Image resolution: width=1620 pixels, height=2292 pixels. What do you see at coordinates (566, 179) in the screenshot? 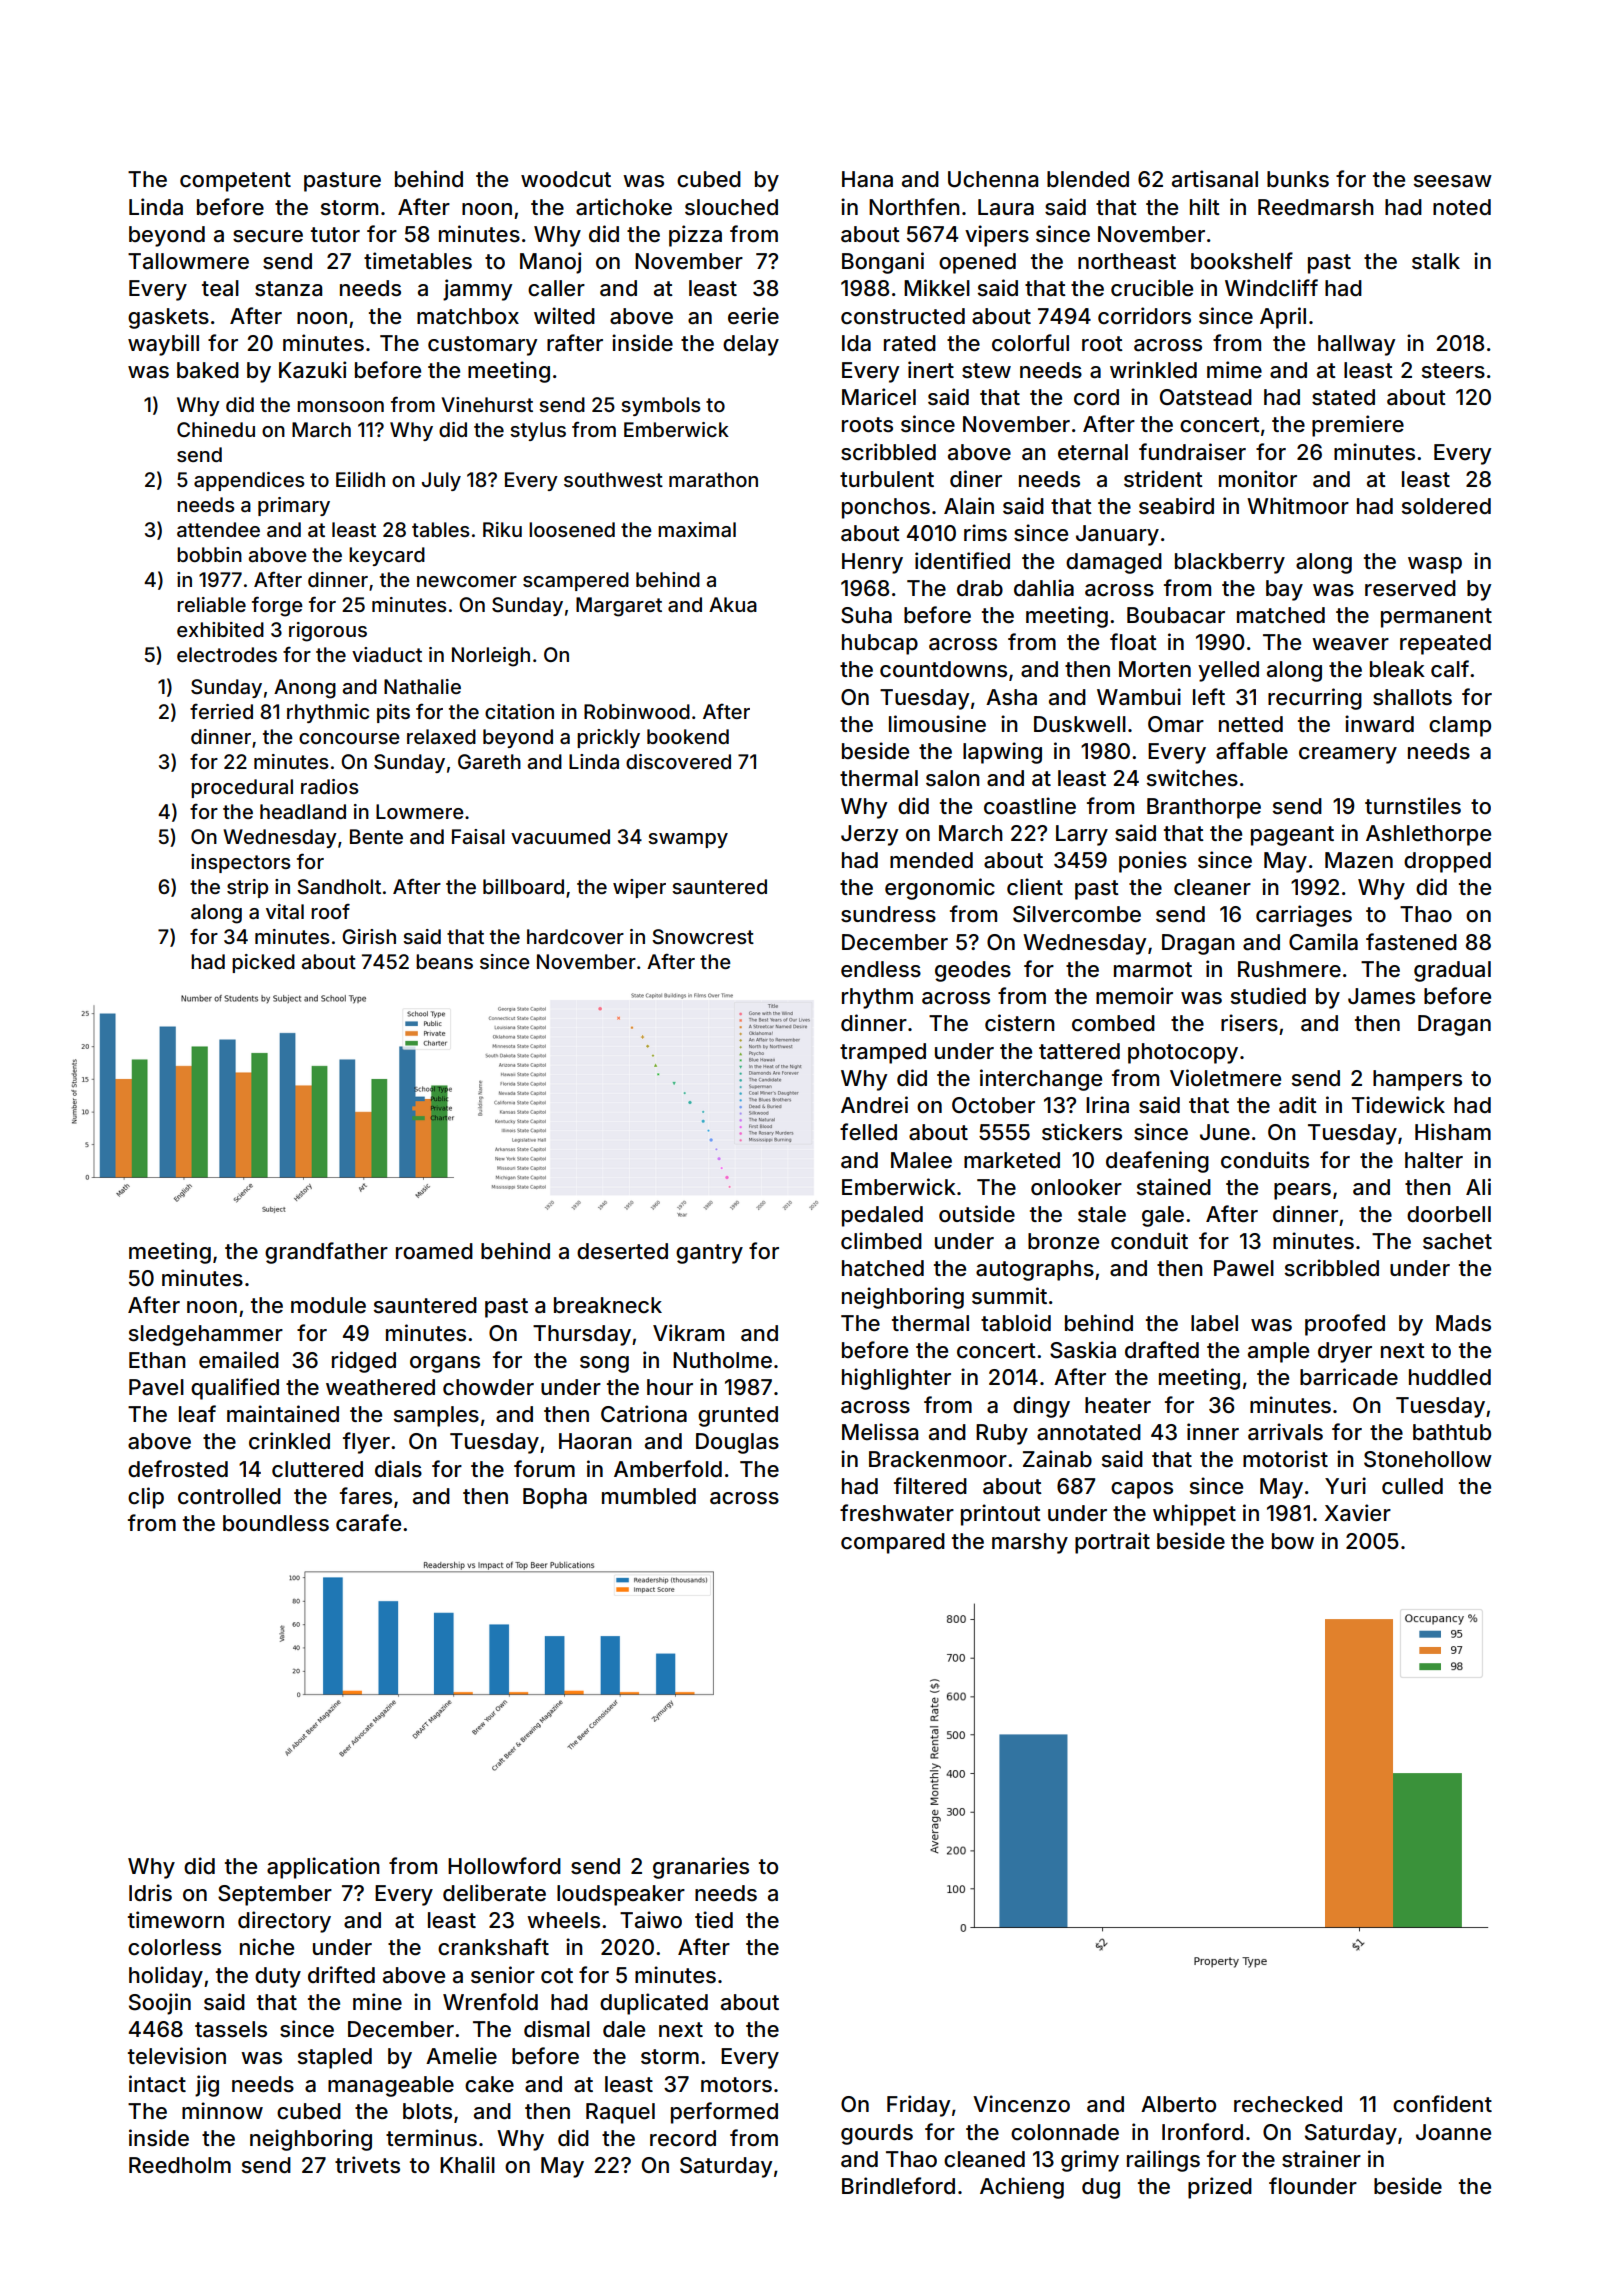
I see `woodcut` at bounding box center [566, 179].
